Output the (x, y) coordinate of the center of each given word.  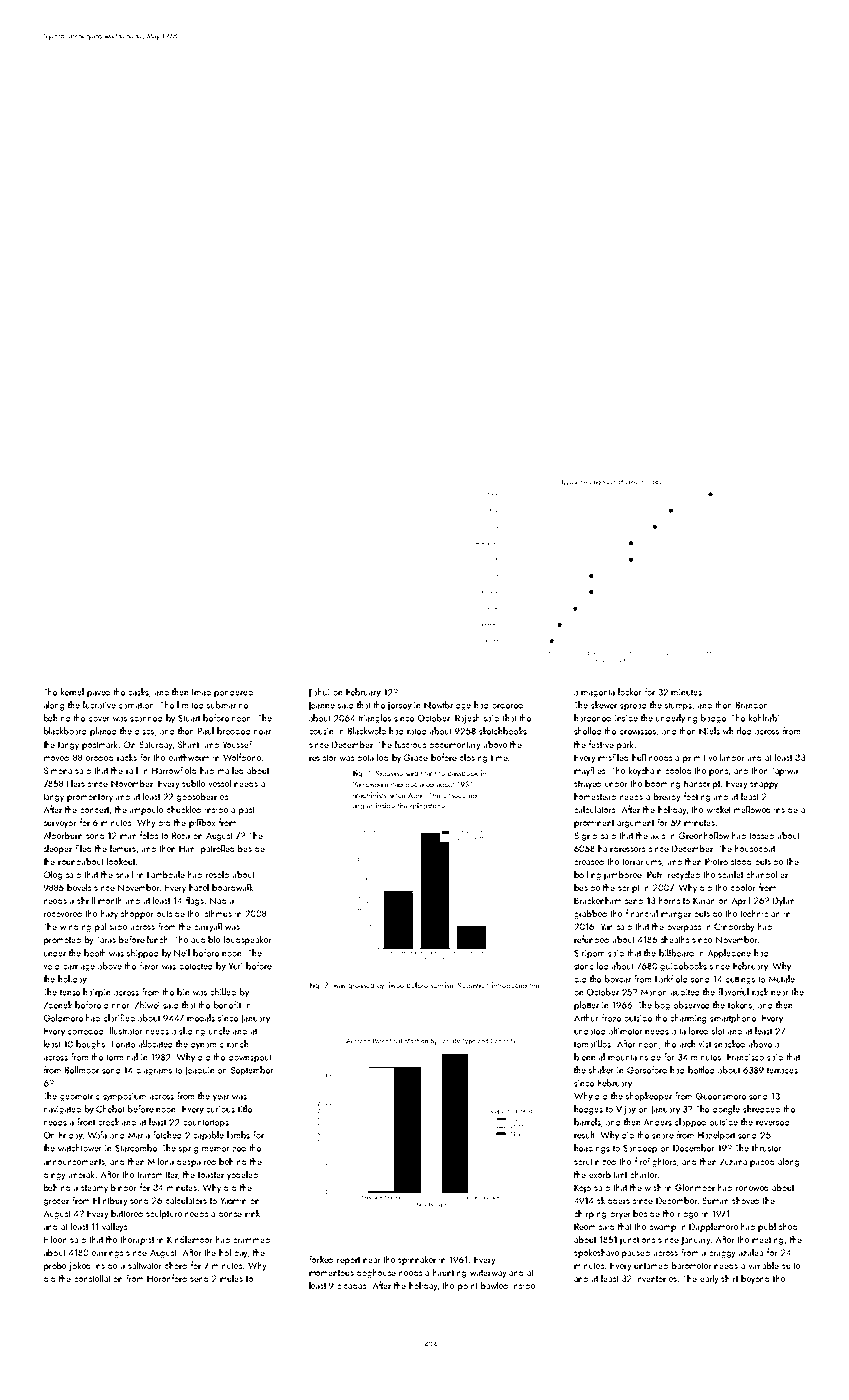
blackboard (65, 731)
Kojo (582, 1188)
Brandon (752, 705)
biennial (589, 1057)
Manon (654, 992)
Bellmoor (82, 1070)
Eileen (55, 1239)
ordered (507, 705)
